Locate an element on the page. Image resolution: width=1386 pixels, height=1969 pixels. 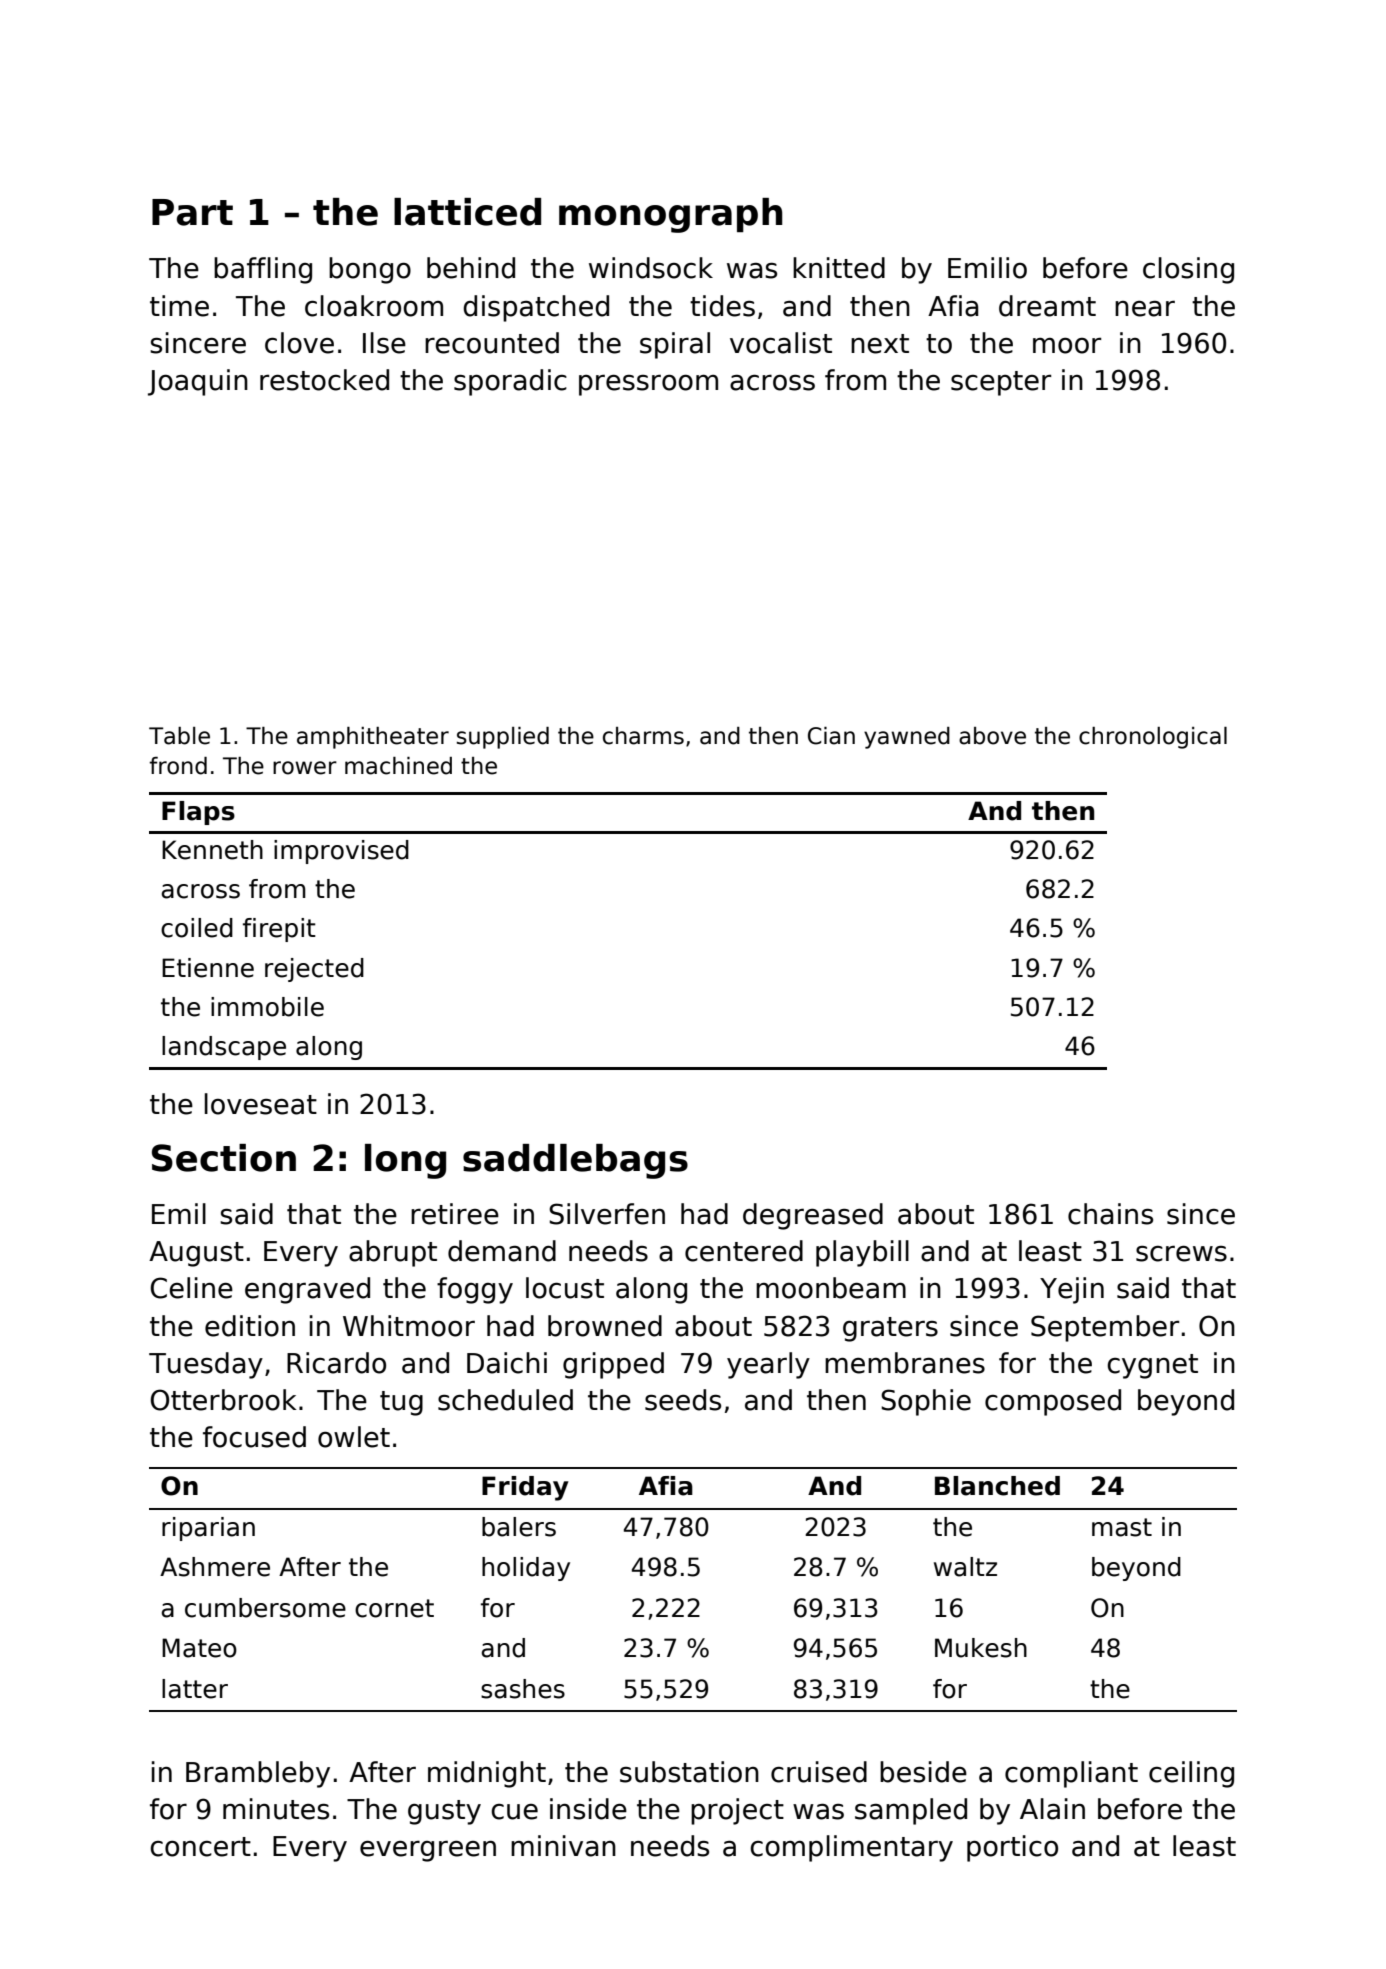
chronological is located at coordinates (1153, 738).
